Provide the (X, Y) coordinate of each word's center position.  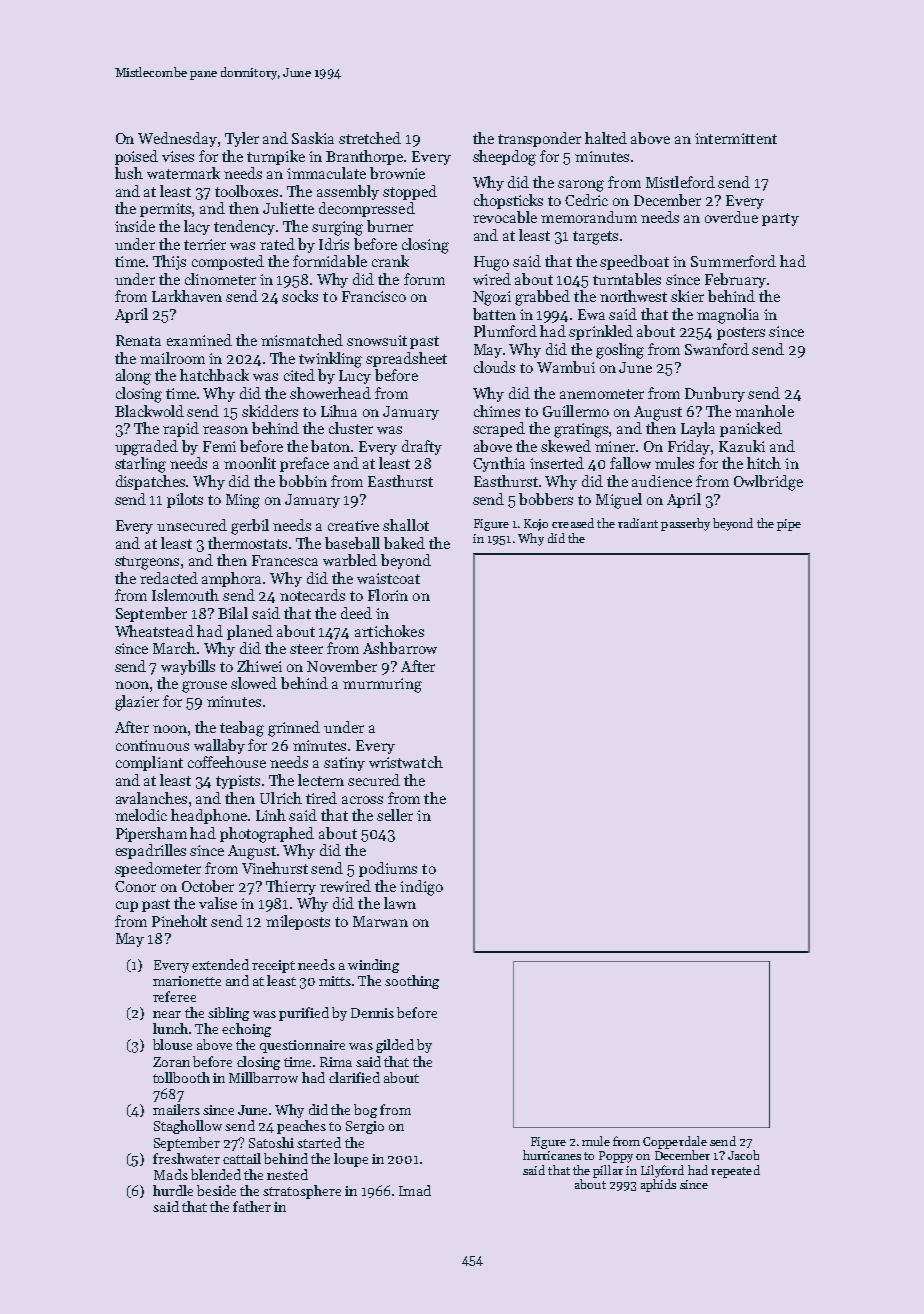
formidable (330, 261)
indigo (421, 888)
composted (228, 262)
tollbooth (181, 1077)
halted (606, 138)
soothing (412, 982)
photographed (267, 835)
